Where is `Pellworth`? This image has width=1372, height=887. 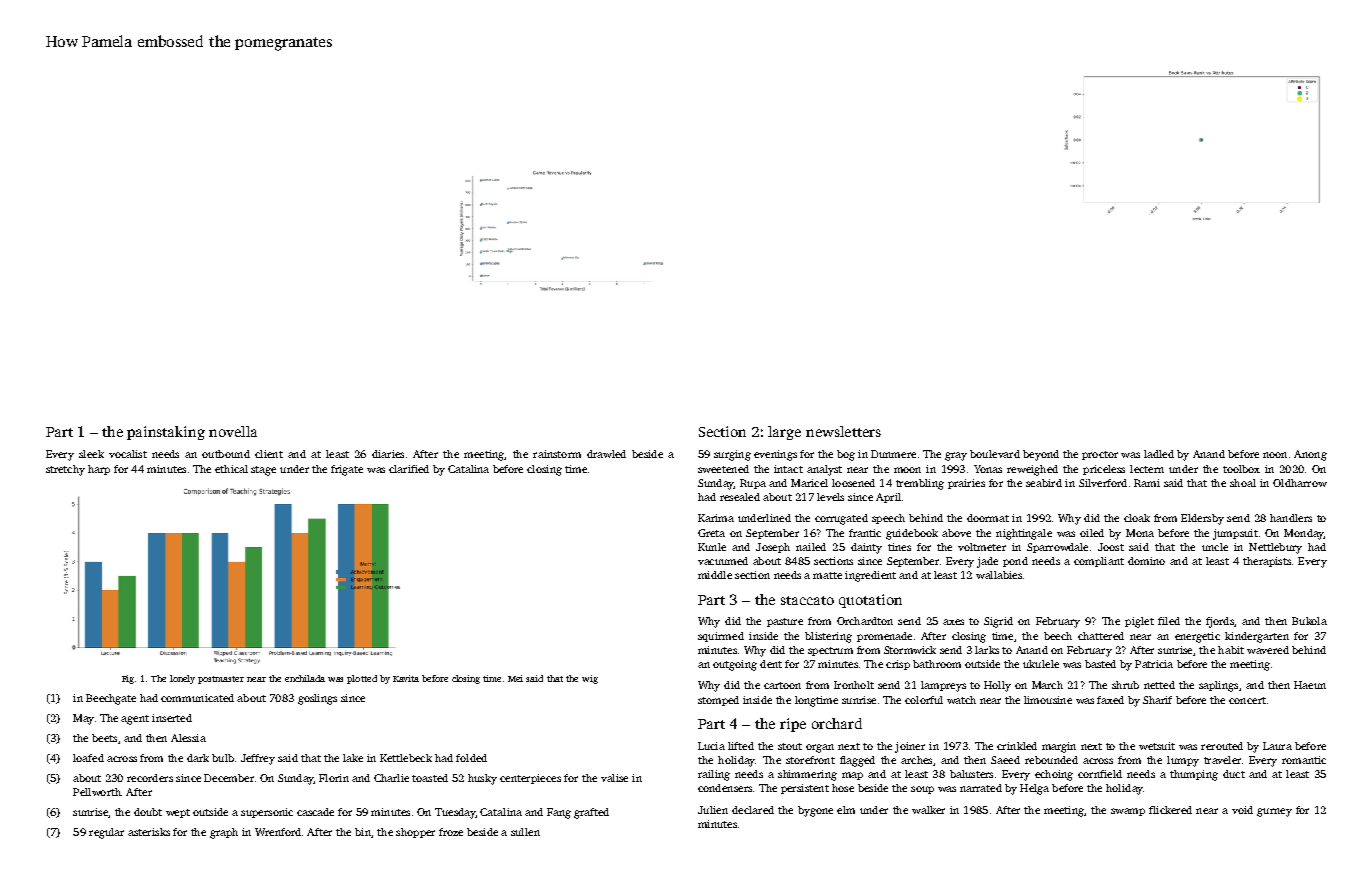 Pellworth is located at coordinates (97, 792).
